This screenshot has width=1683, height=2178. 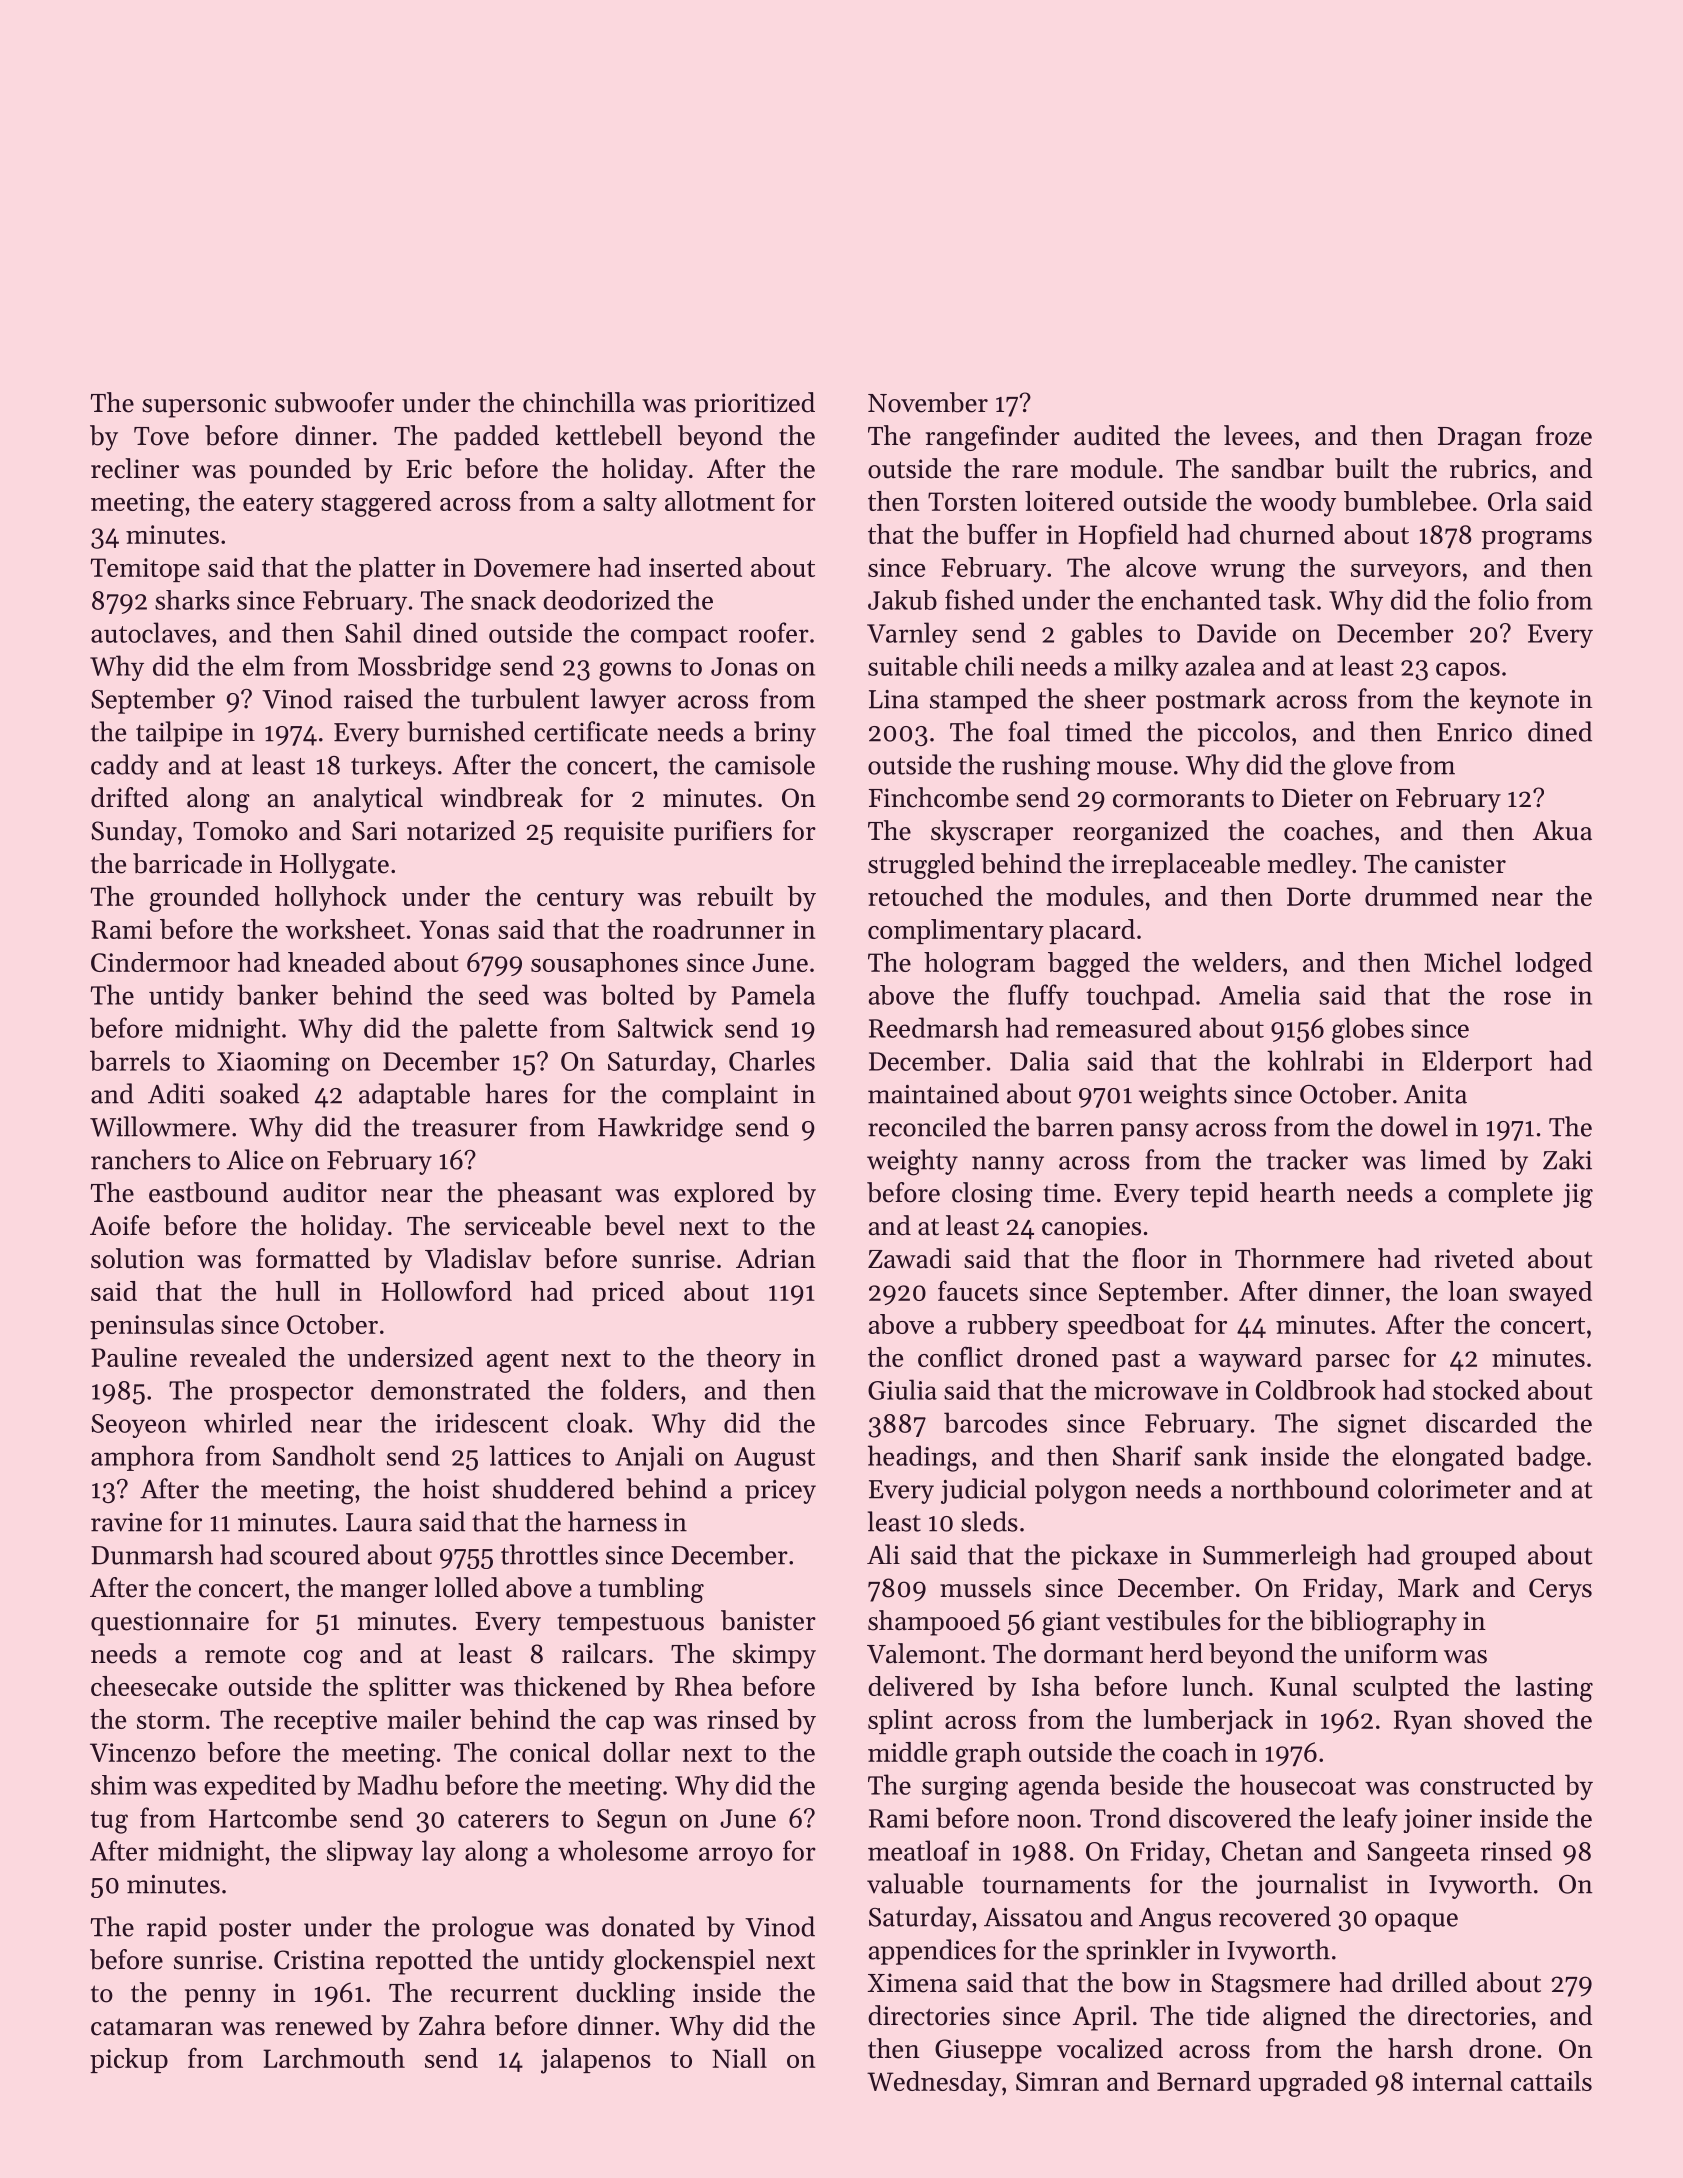 I want to click on prioritized, so click(x=754, y=405).
